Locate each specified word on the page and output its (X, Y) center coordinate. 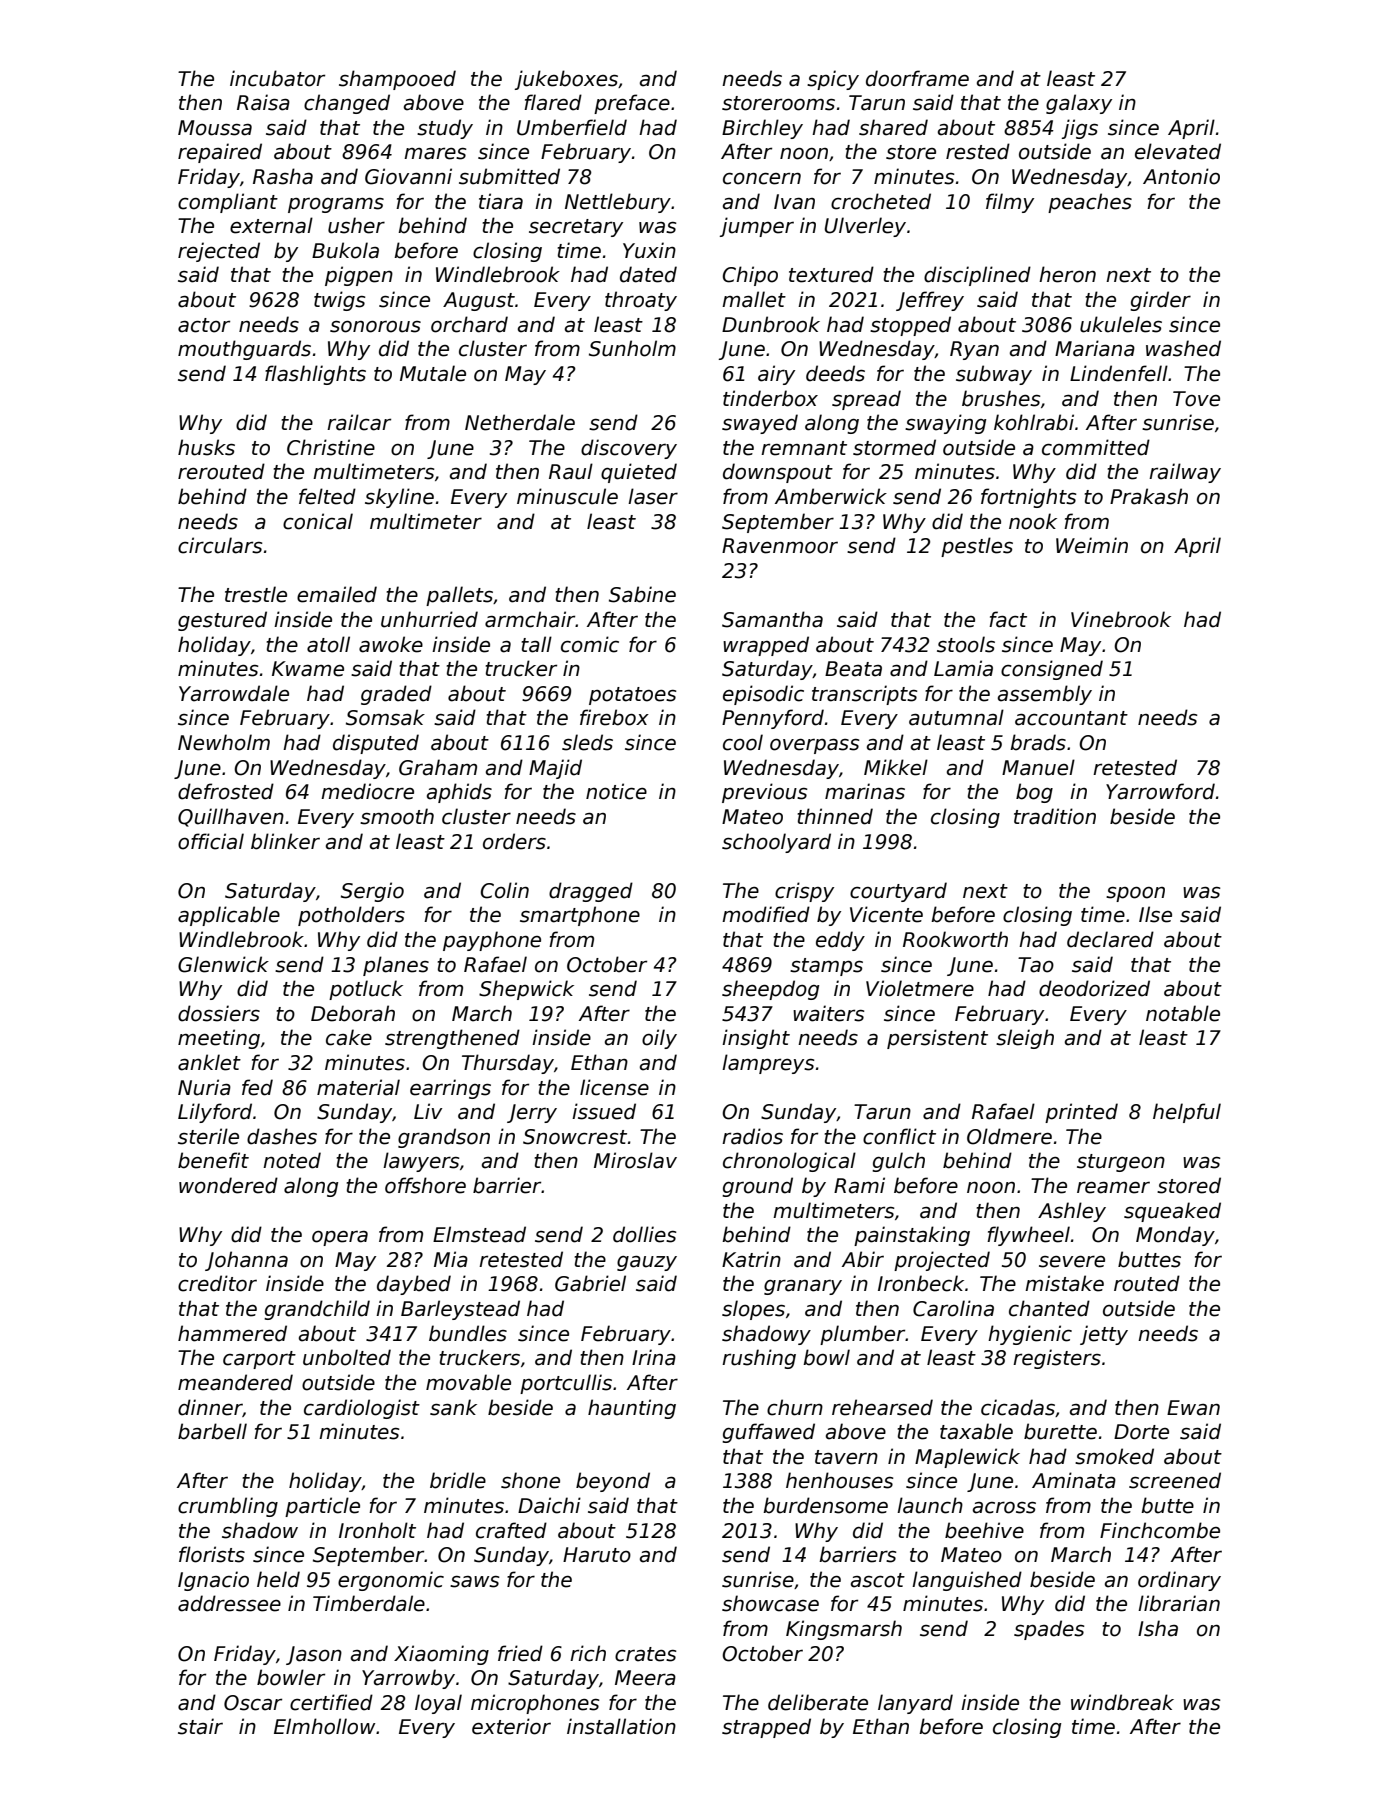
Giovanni (408, 176)
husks (206, 447)
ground (757, 1187)
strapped (766, 1728)
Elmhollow (324, 1726)
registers (1057, 1359)
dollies (644, 1234)
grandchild (317, 1310)
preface (632, 104)
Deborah (353, 1013)
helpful (1187, 1113)
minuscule (567, 496)
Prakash (1149, 496)
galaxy (1079, 104)
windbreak (1122, 1702)
